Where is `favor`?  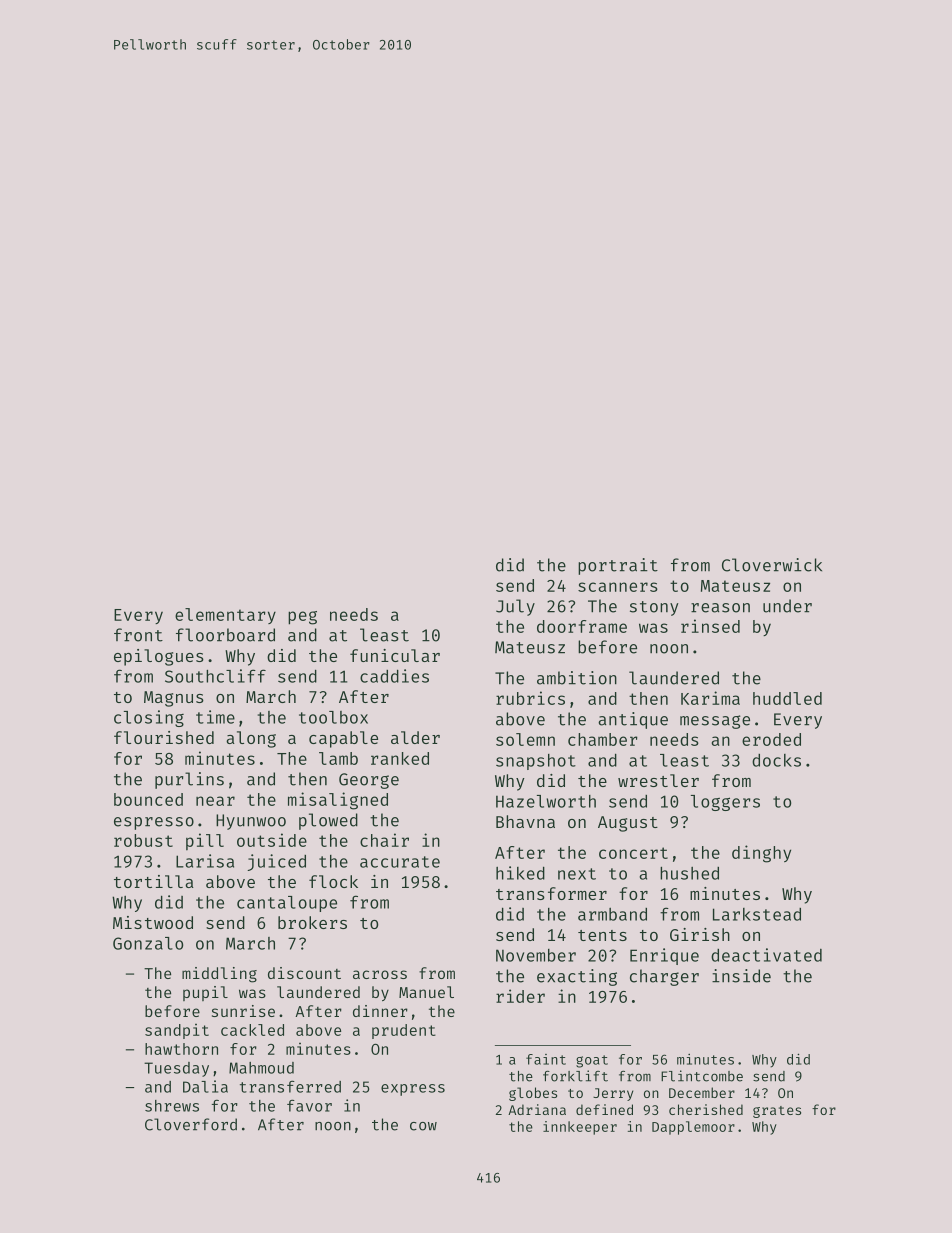
favor is located at coordinates (309, 1105).
